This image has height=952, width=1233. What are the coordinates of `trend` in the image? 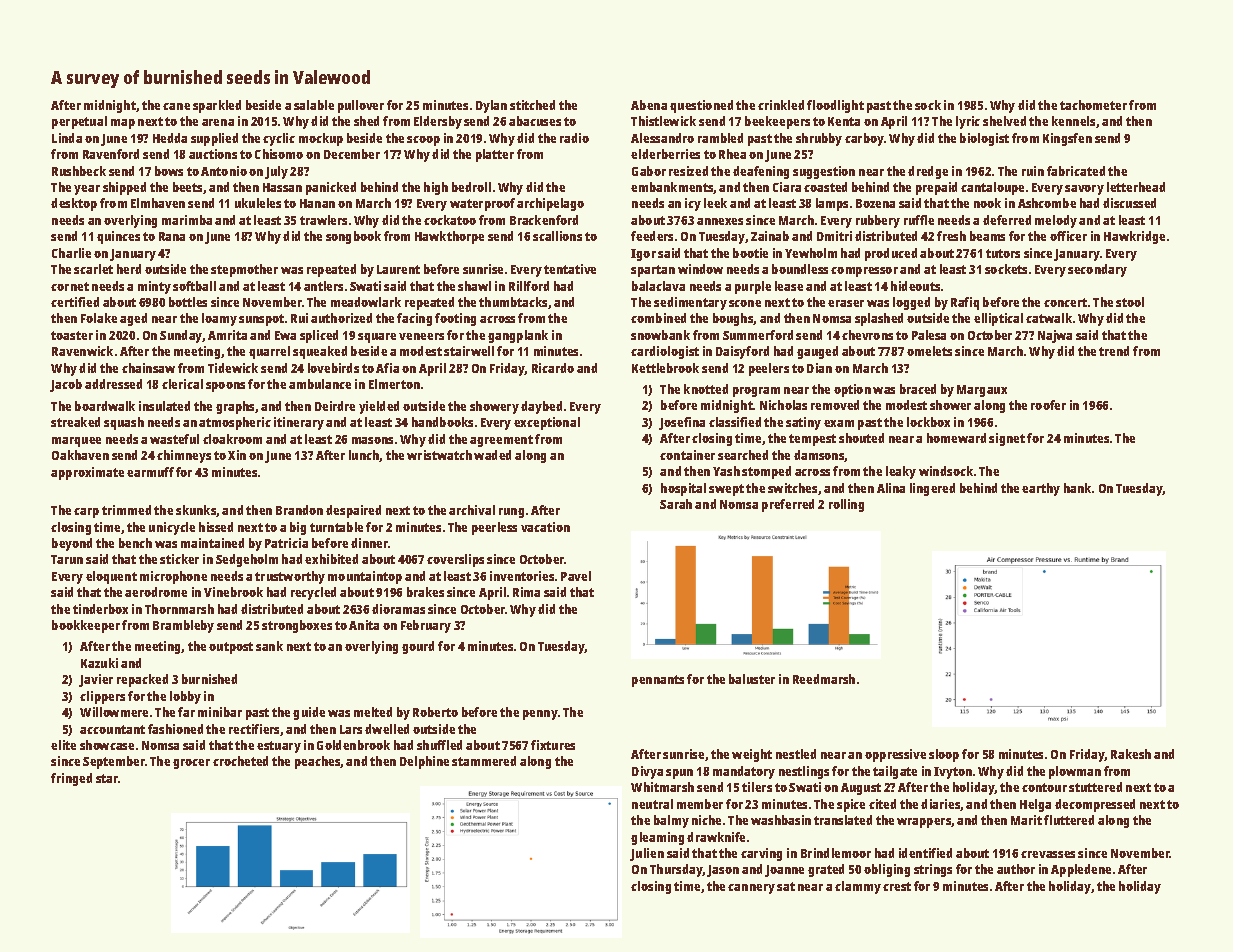 It's located at (1114, 351).
